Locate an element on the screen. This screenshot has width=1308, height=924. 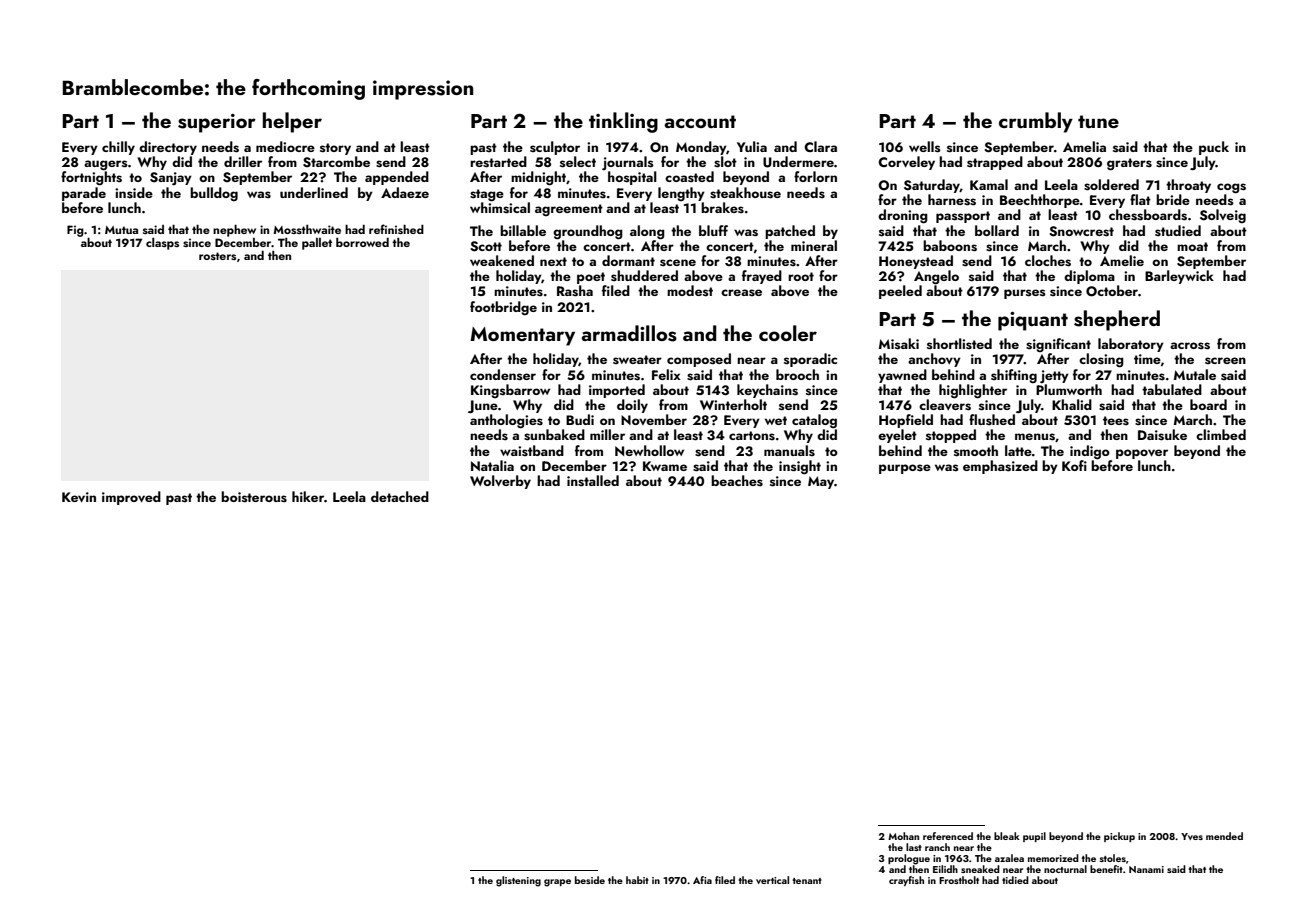
glistening is located at coordinates (518, 881).
